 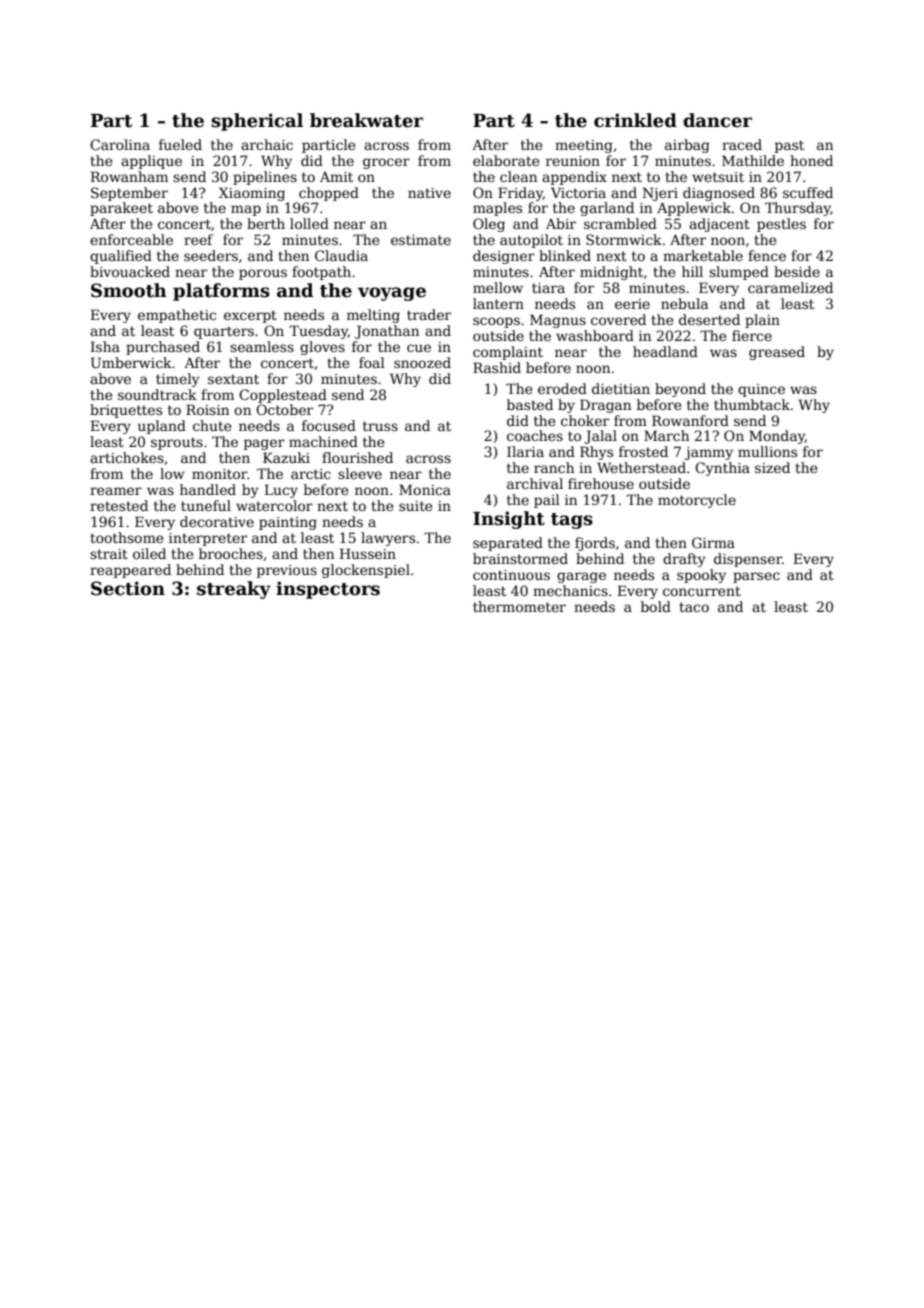 What do you see at coordinates (777, 353) in the page?
I see `greased` at bounding box center [777, 353].
